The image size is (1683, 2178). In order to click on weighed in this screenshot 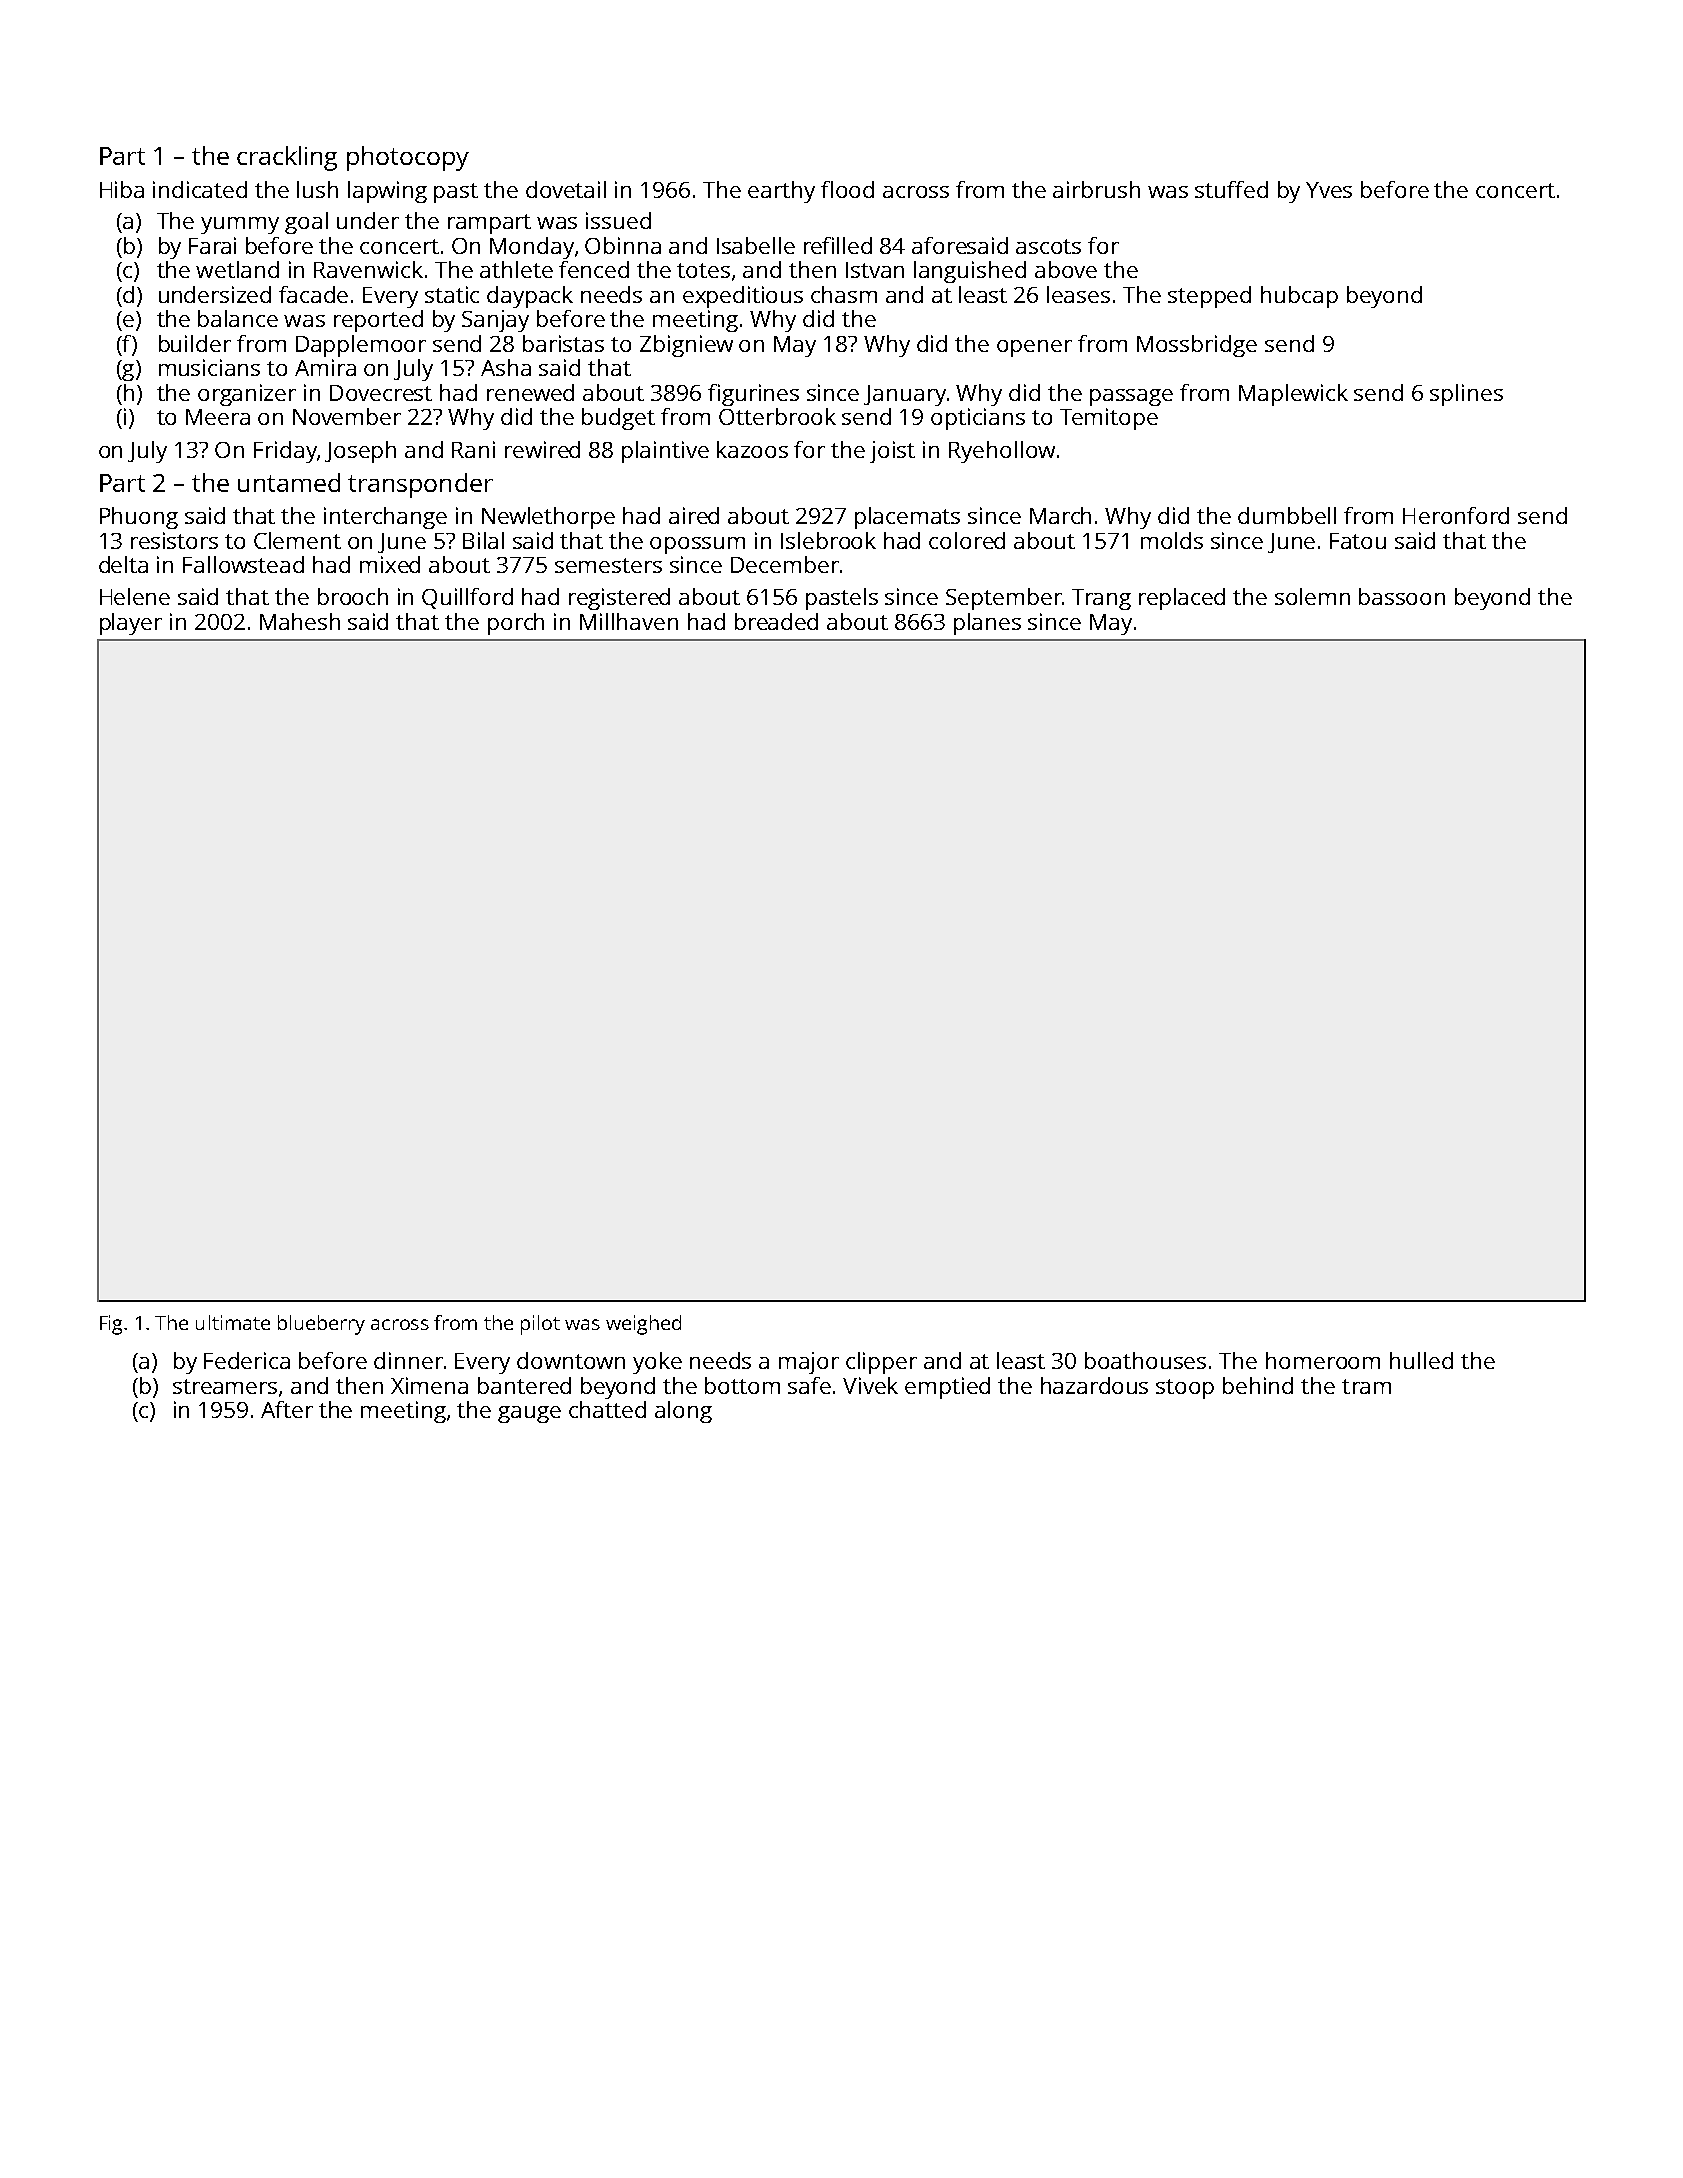, I will do `click(643, 1325)`.
